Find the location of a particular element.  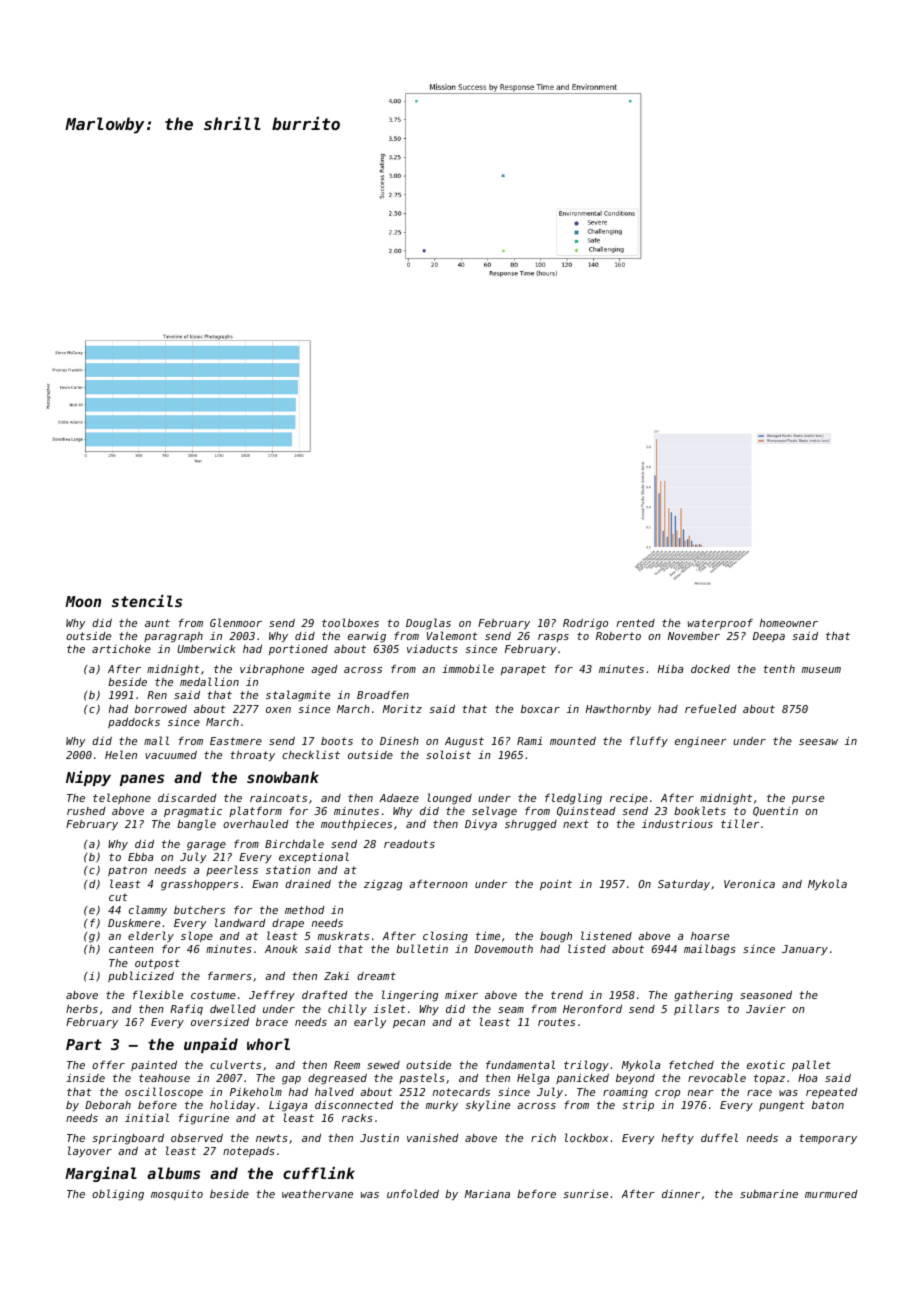

portioned is located at coordinates (298, 650).
